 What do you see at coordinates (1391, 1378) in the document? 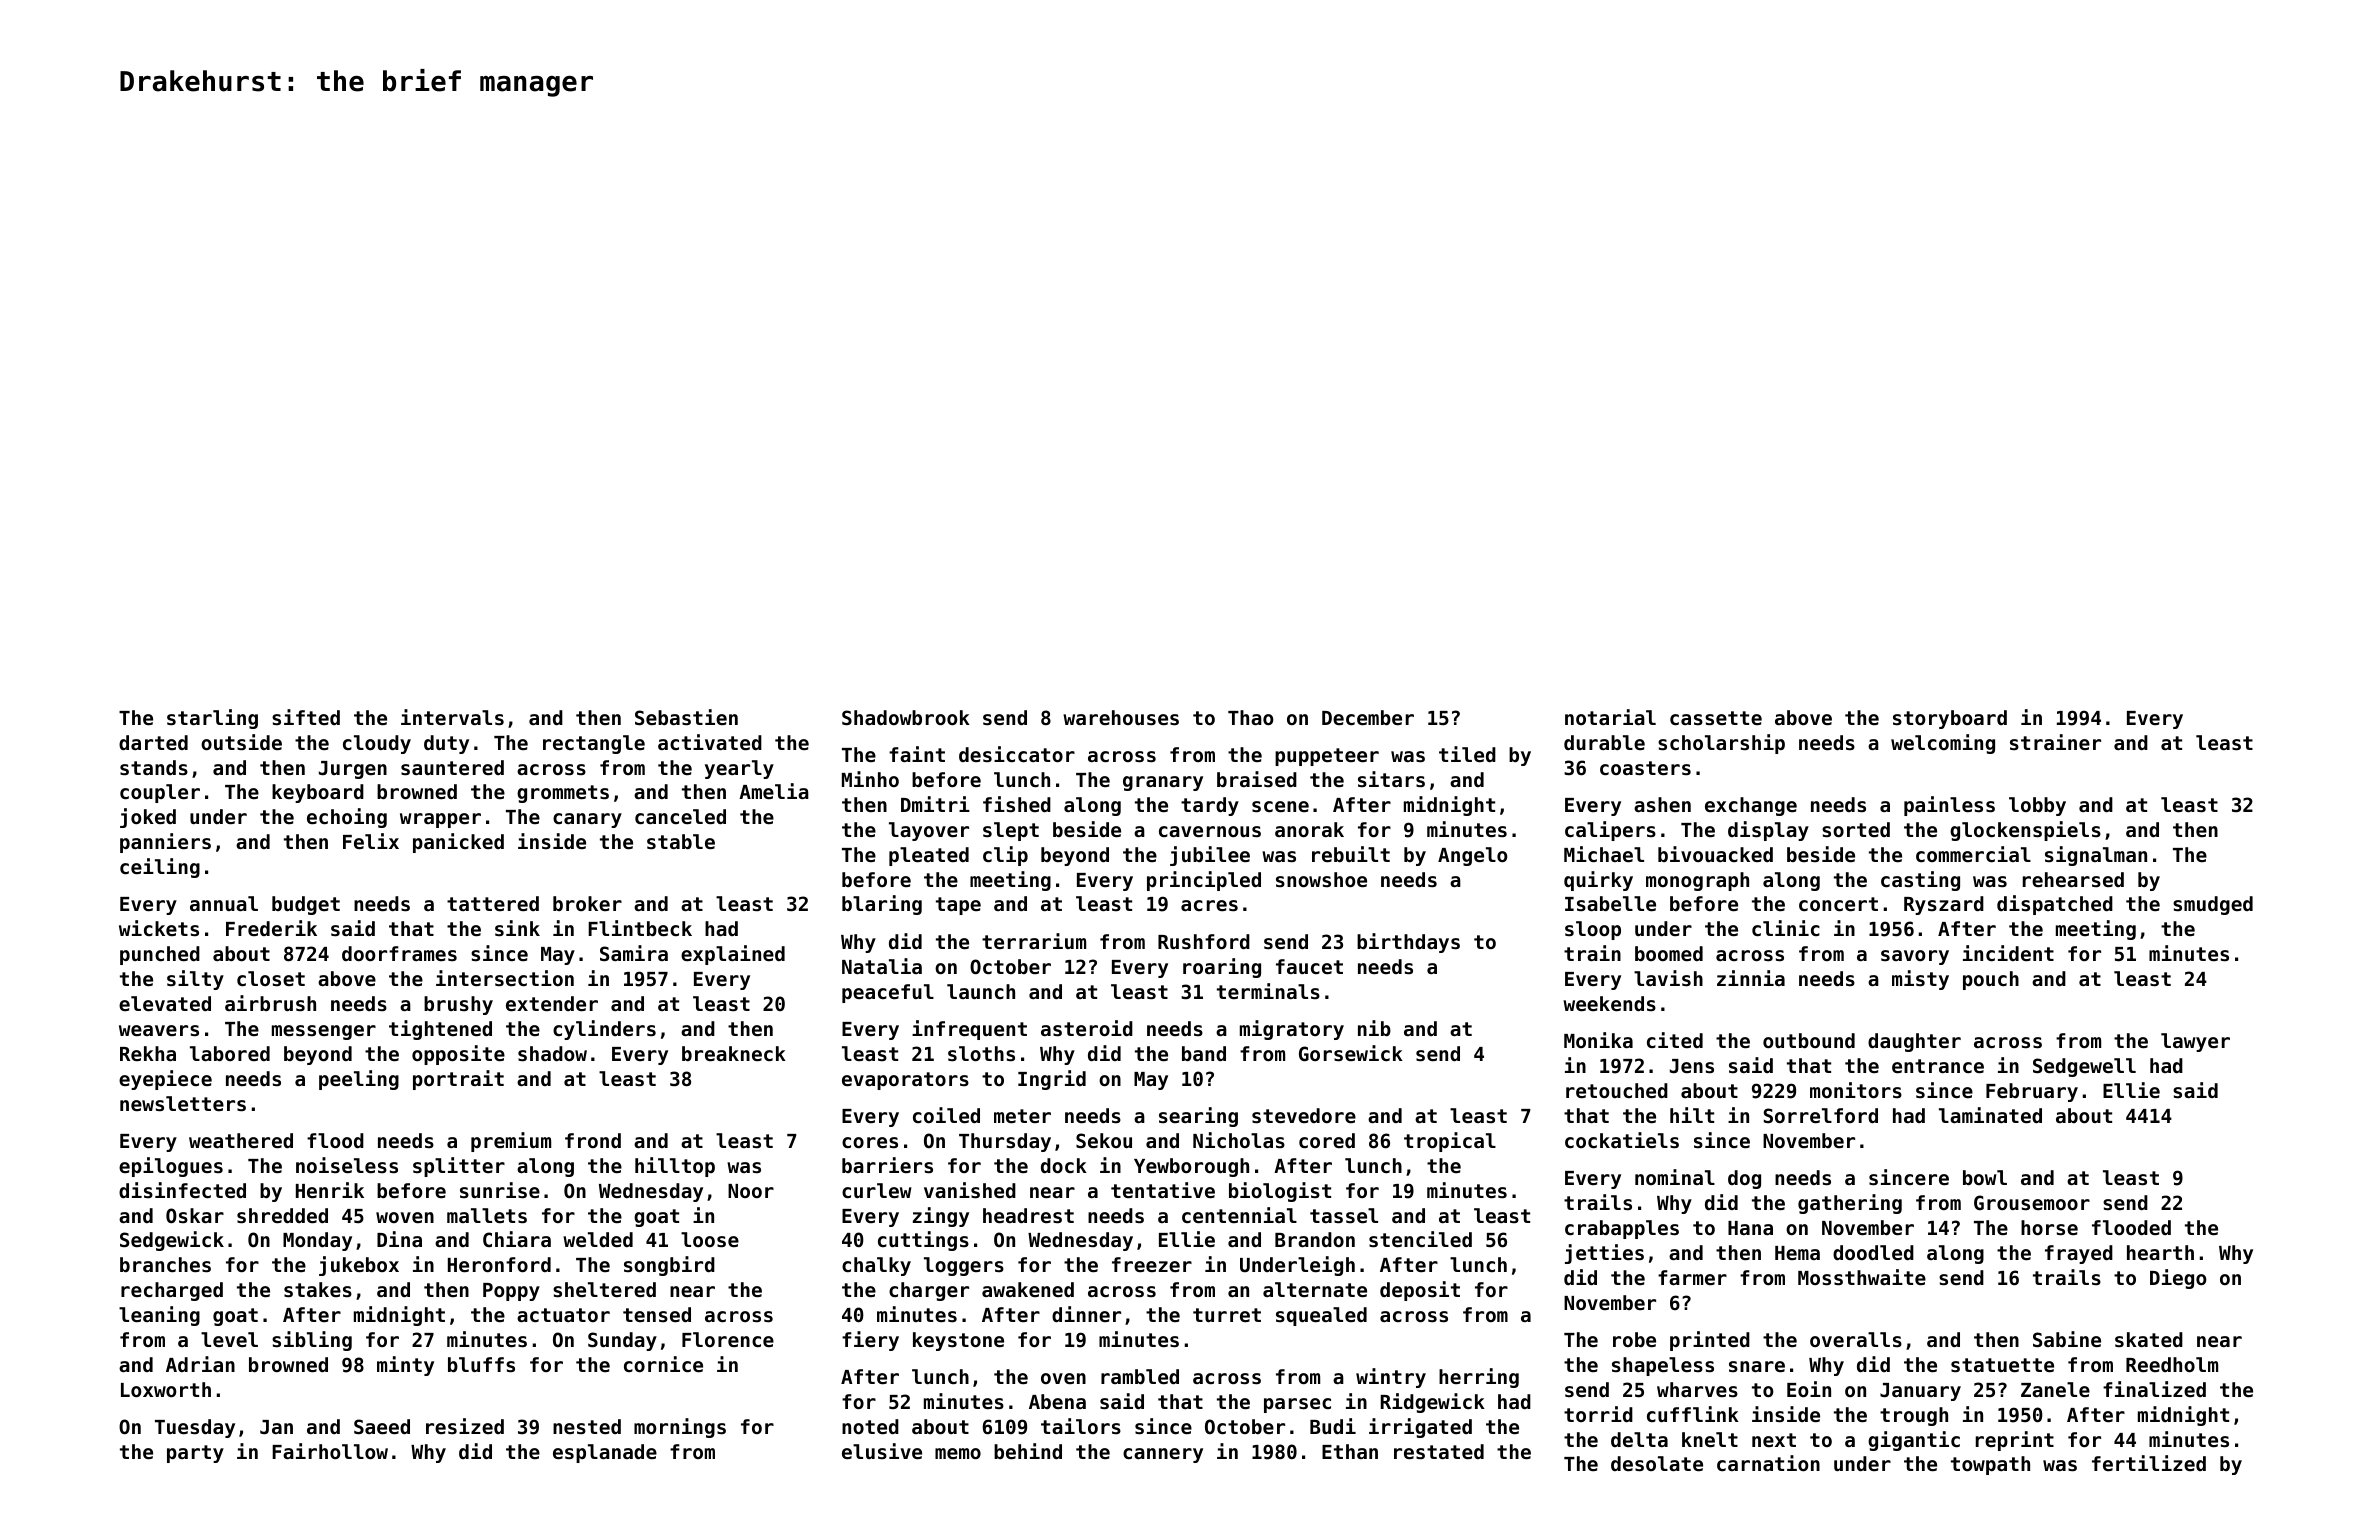
I see `wintry` at bounding box center [1391, 1378].
